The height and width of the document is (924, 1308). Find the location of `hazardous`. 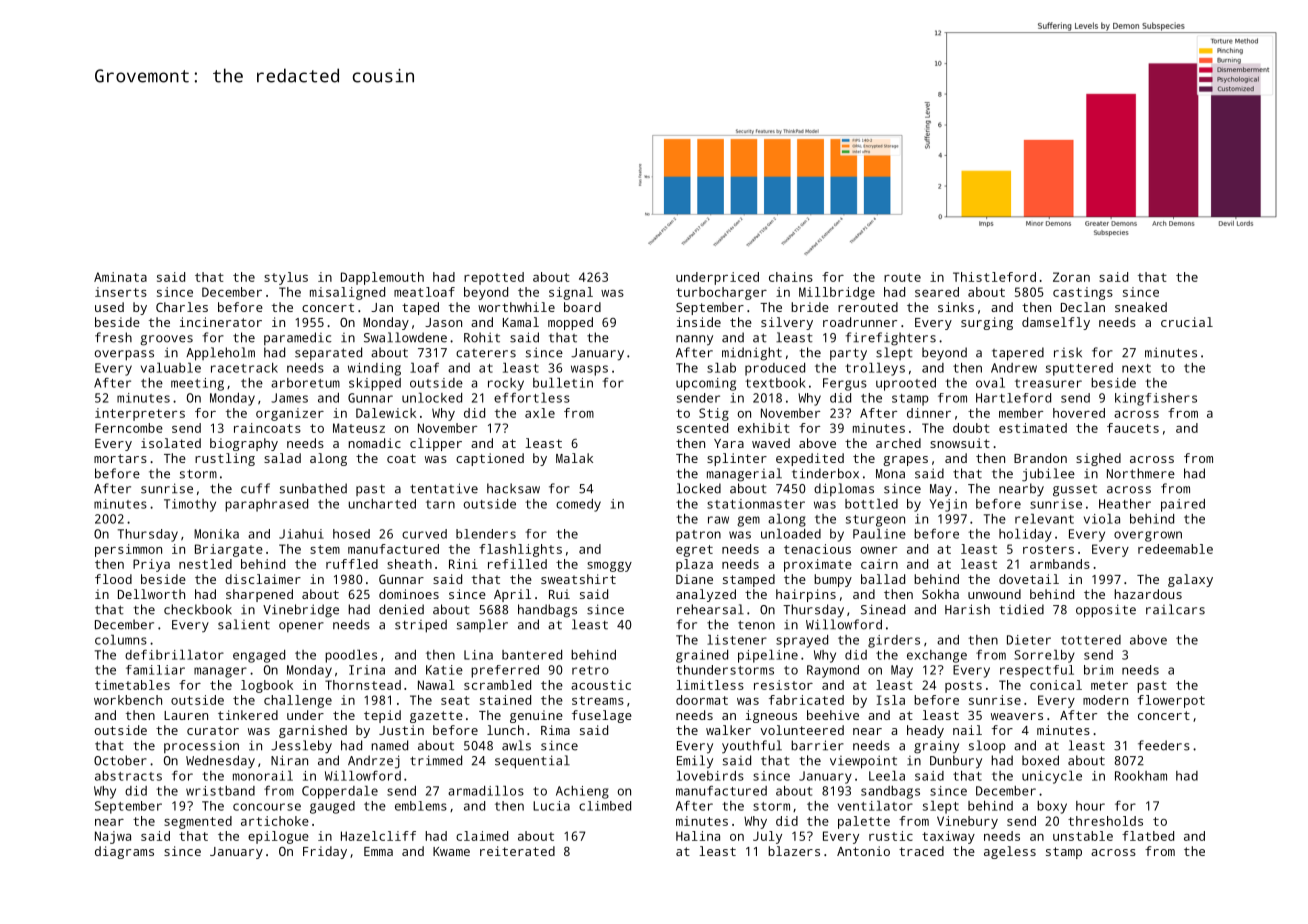

hazardous is located at coordinates (1148, 594).
